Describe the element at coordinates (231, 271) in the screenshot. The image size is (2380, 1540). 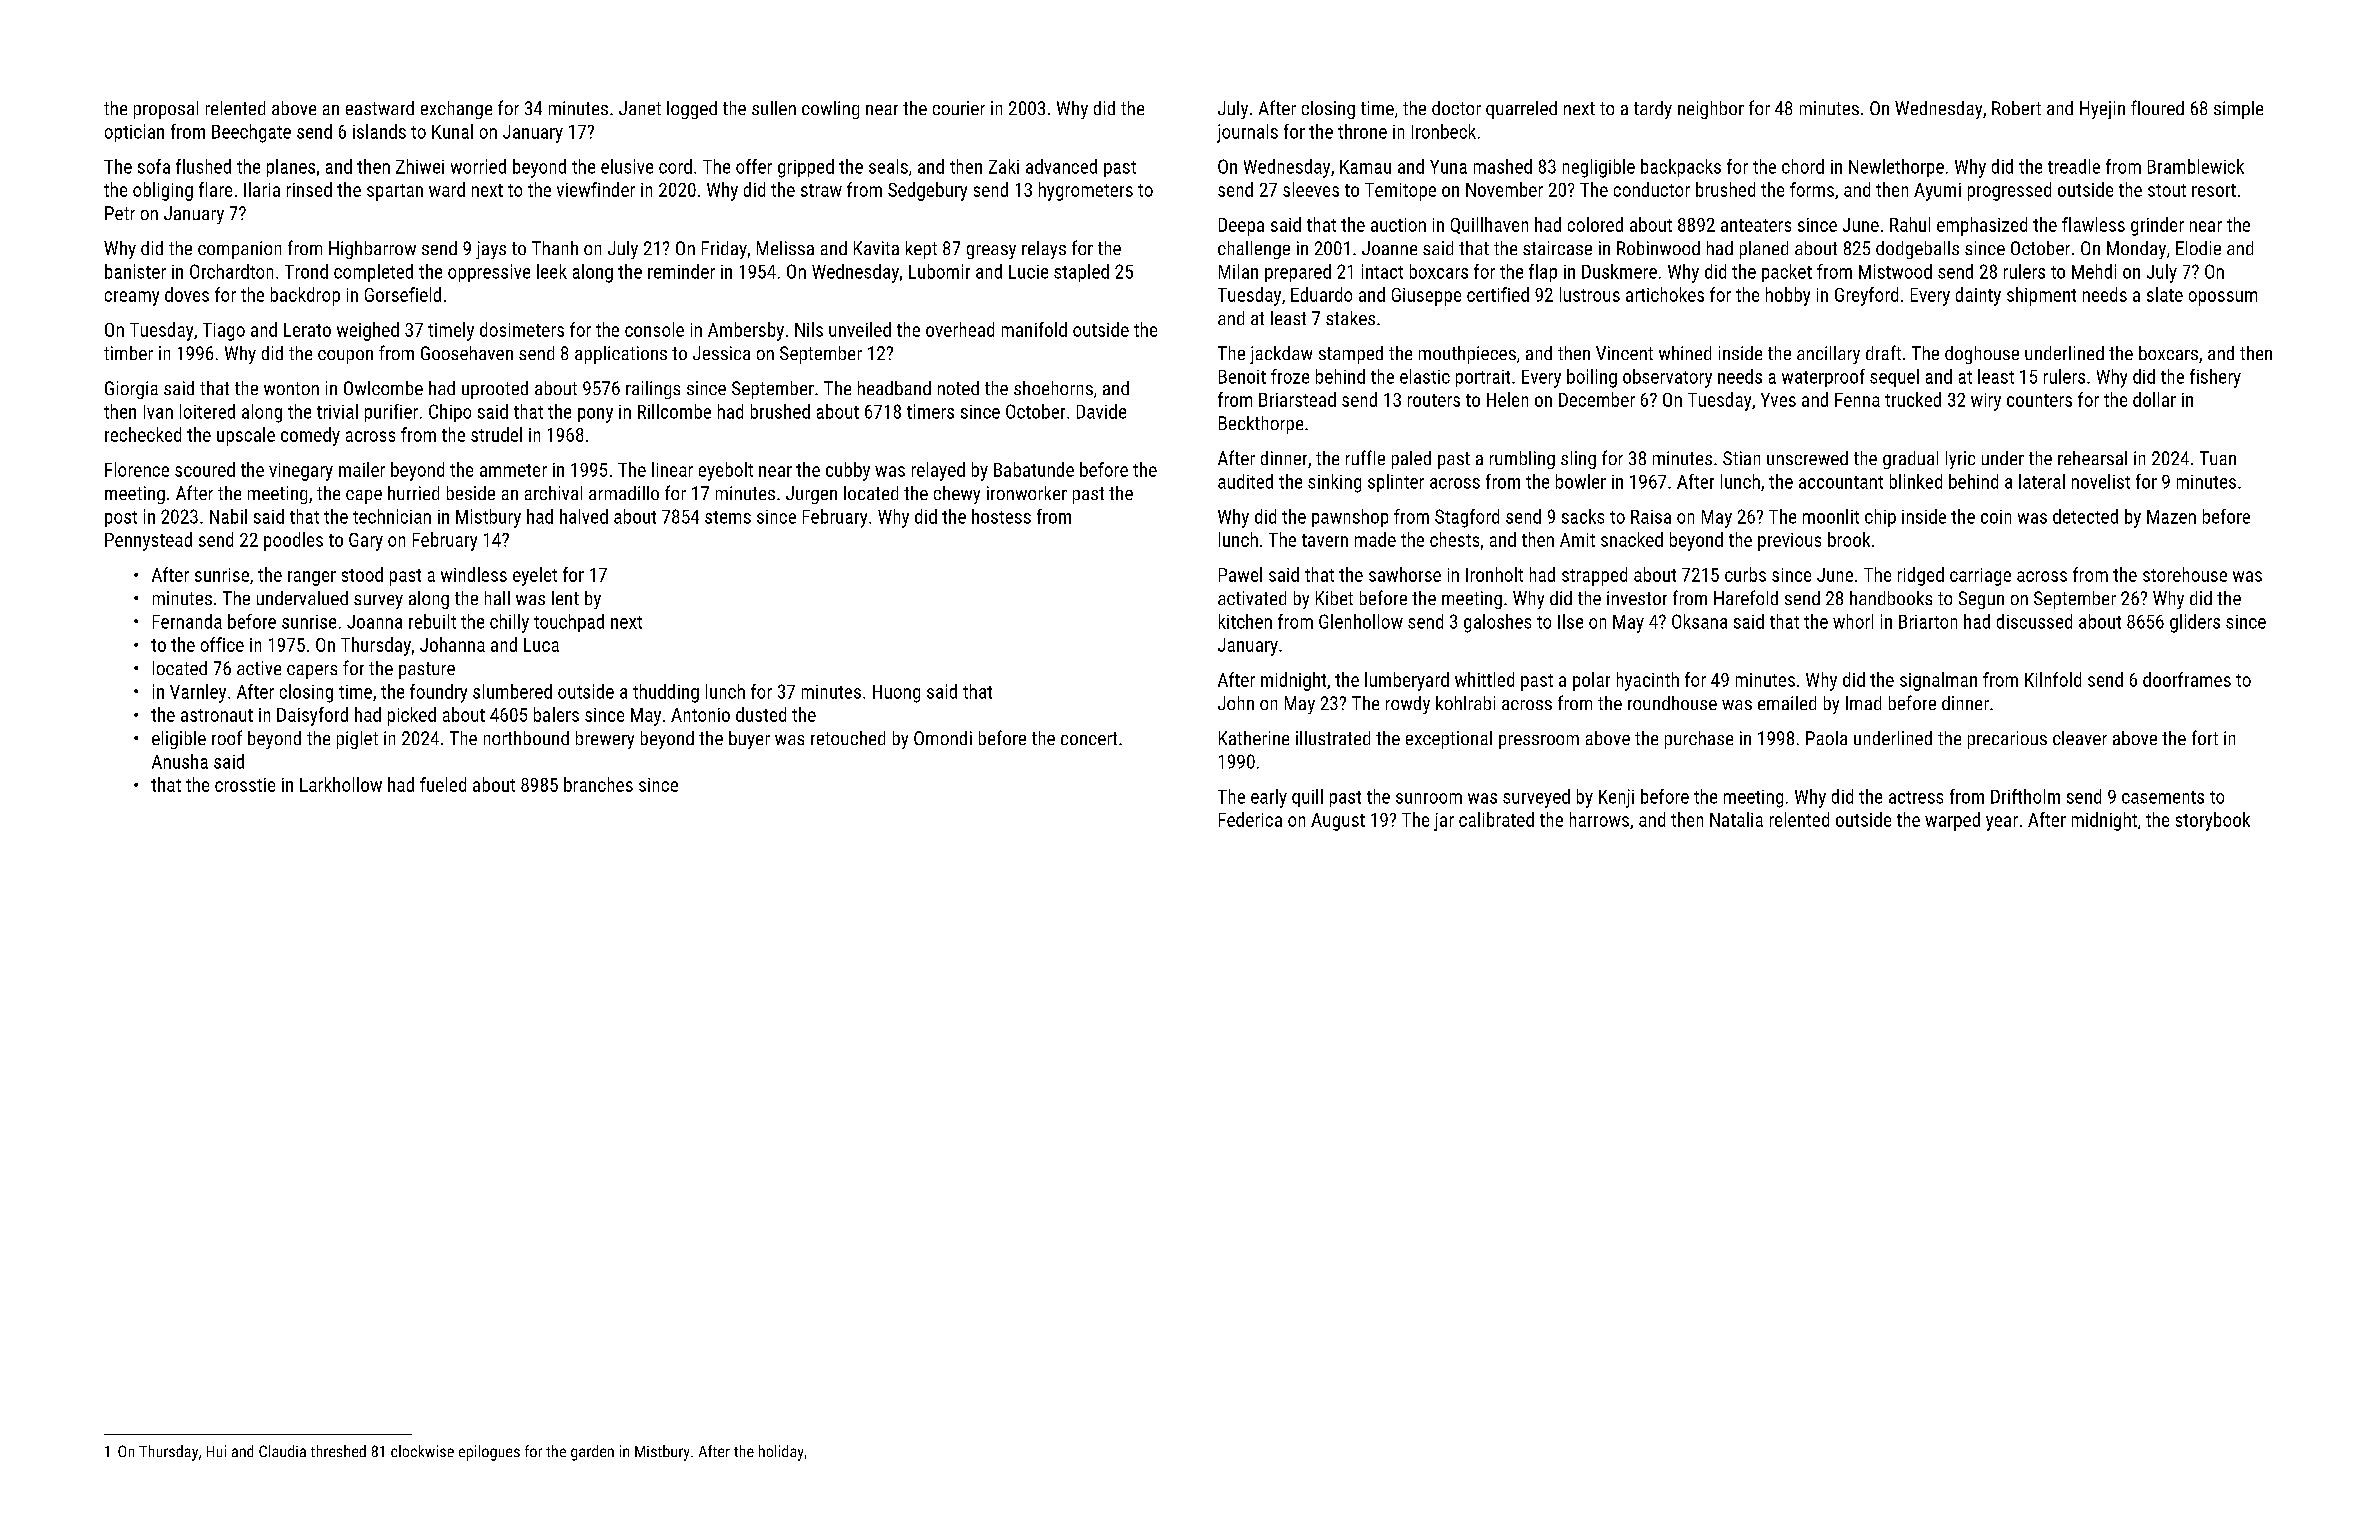
I see `Orchardton` at that location.
